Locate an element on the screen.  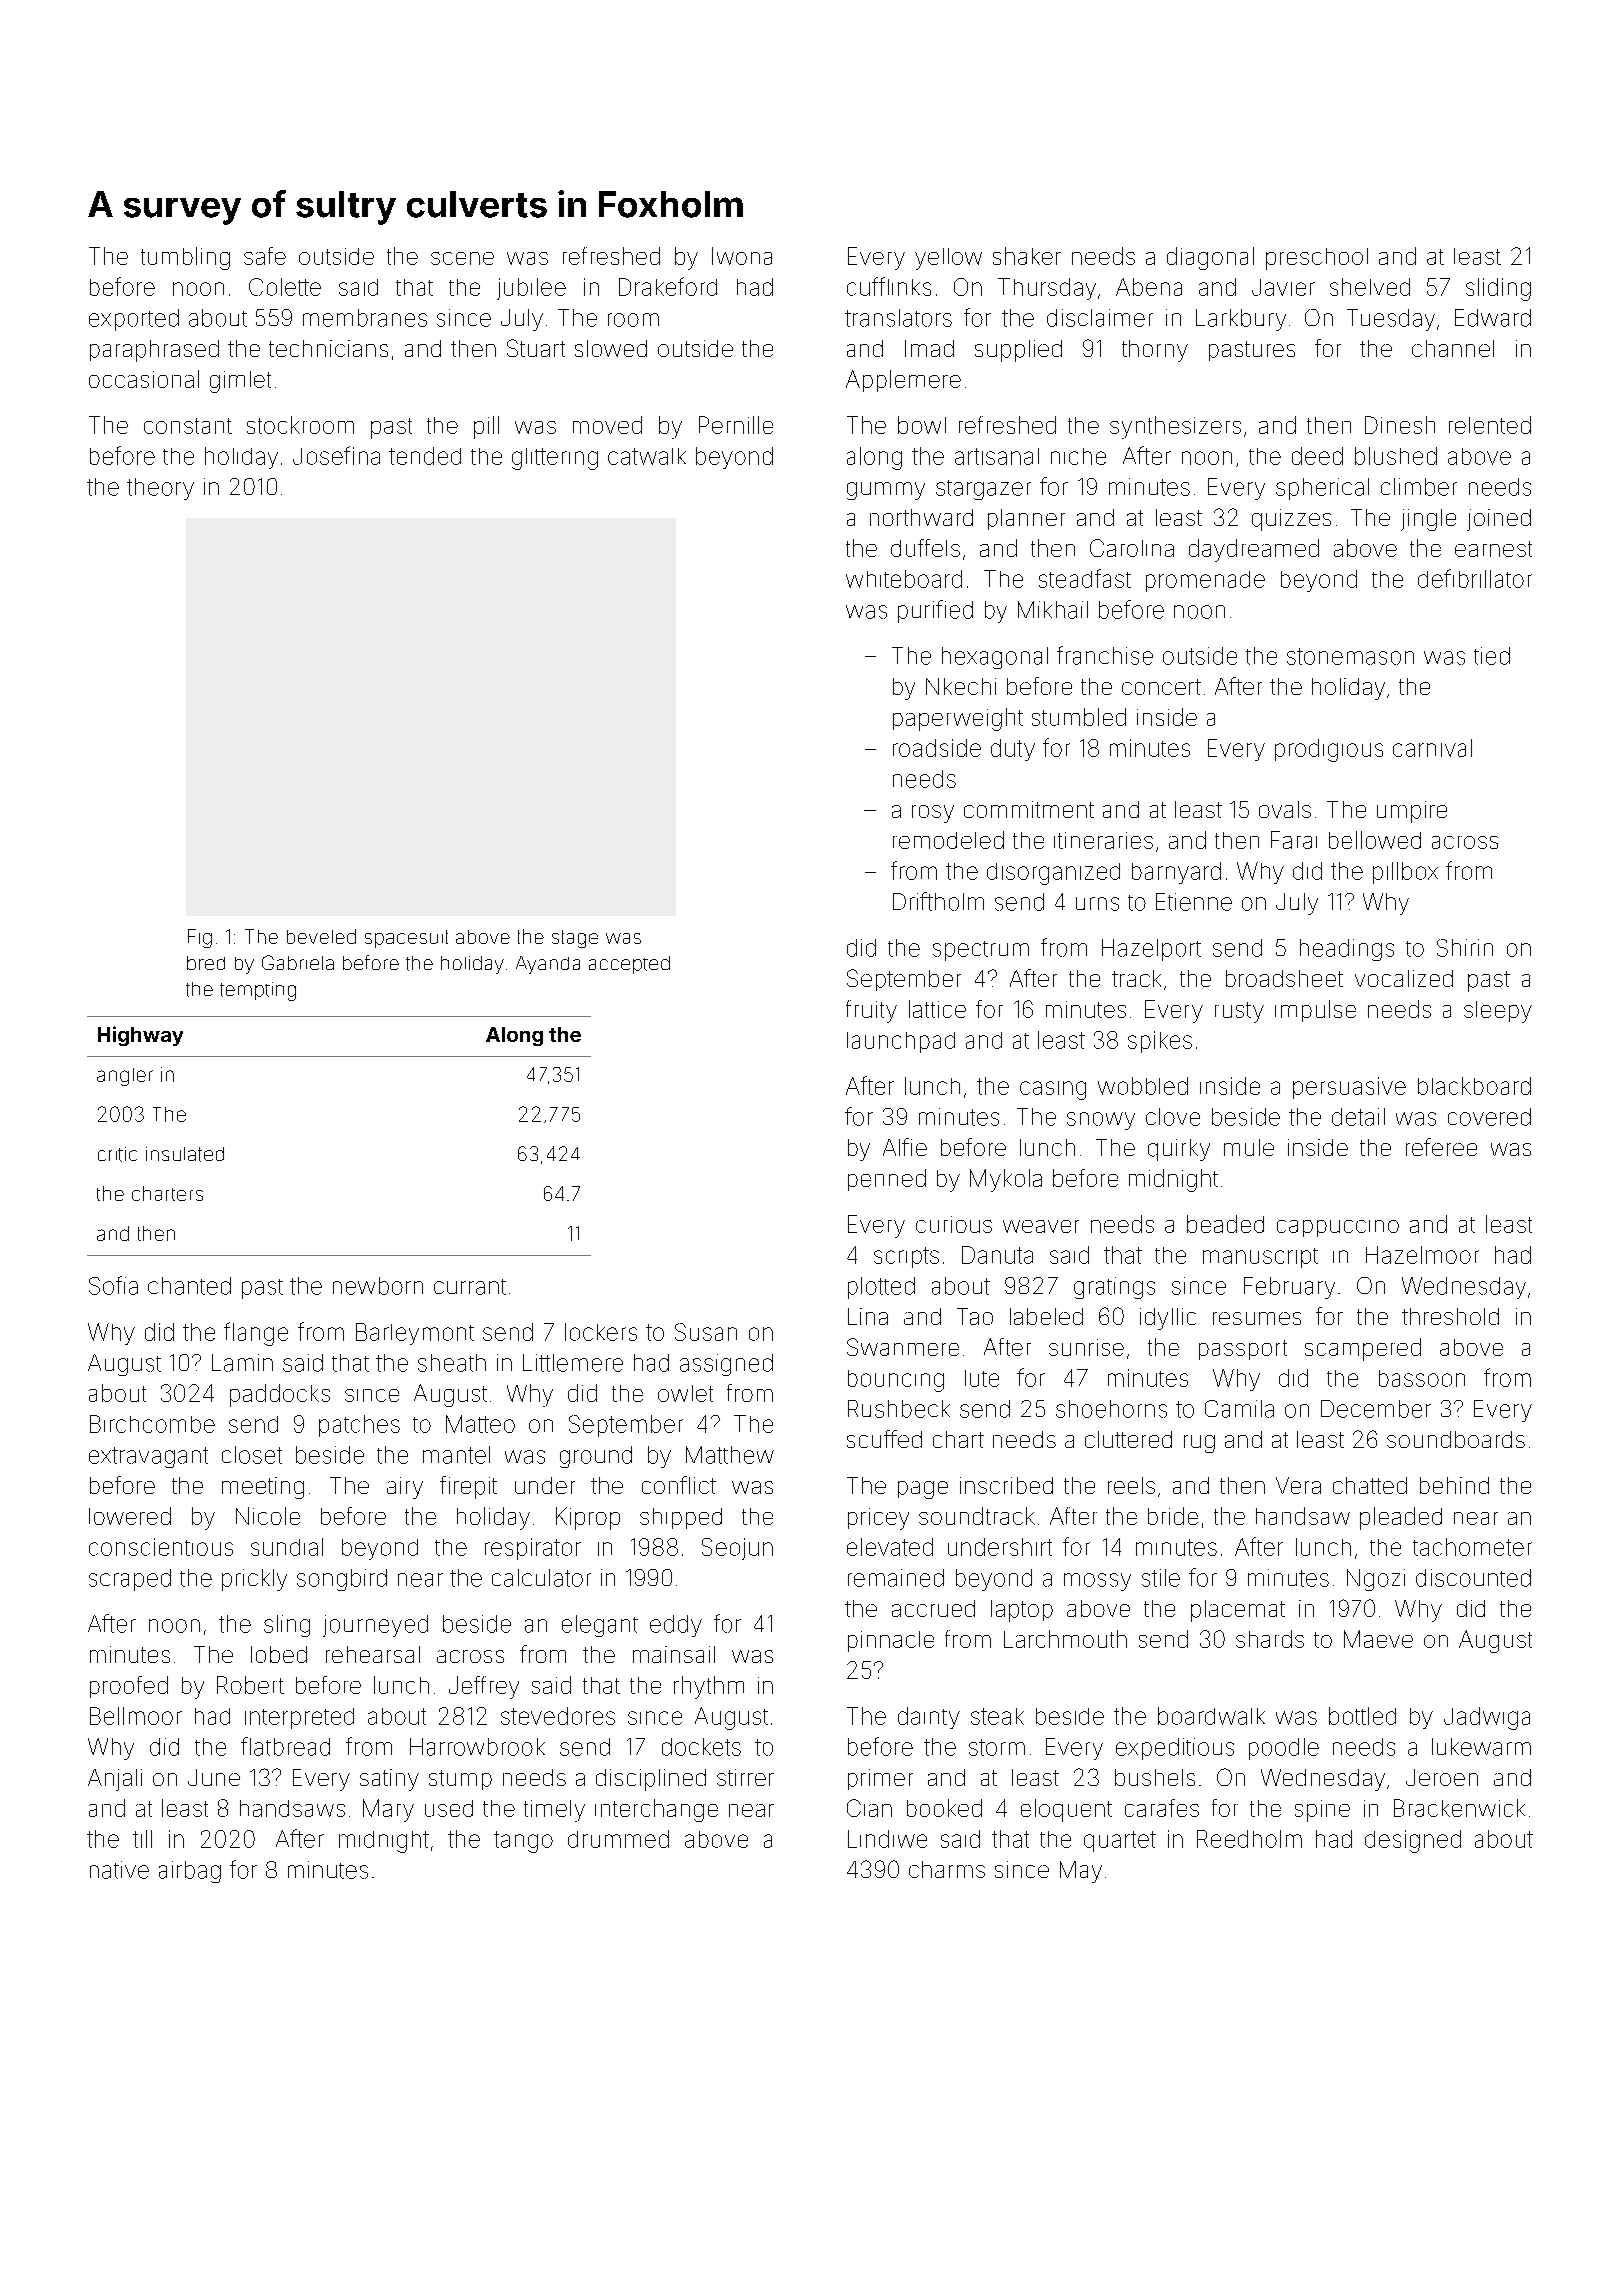
Ngozi is located at coordinates (1376, 1580).
